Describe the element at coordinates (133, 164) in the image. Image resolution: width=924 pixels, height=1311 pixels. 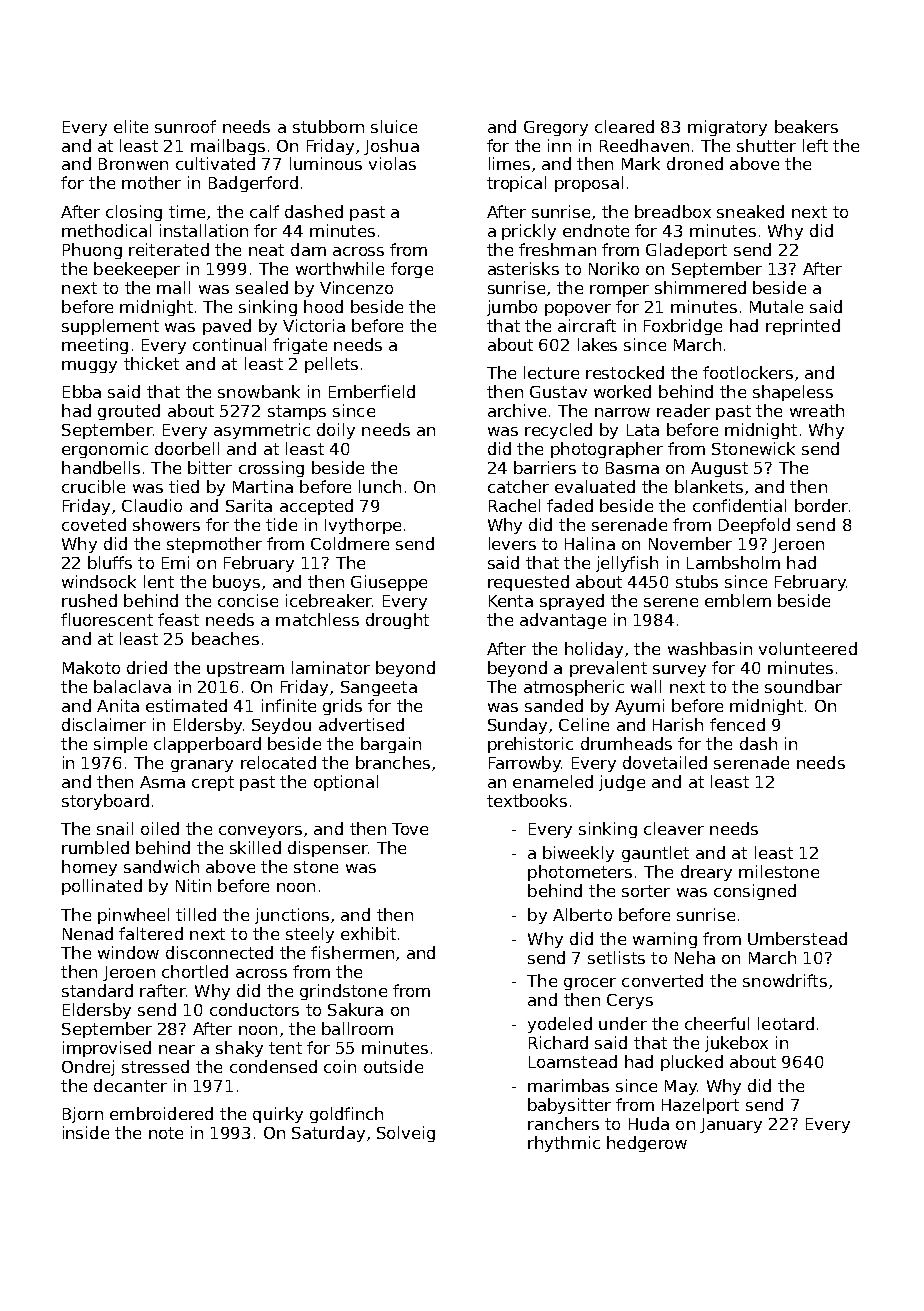
I see `Bronwen` at that location.
